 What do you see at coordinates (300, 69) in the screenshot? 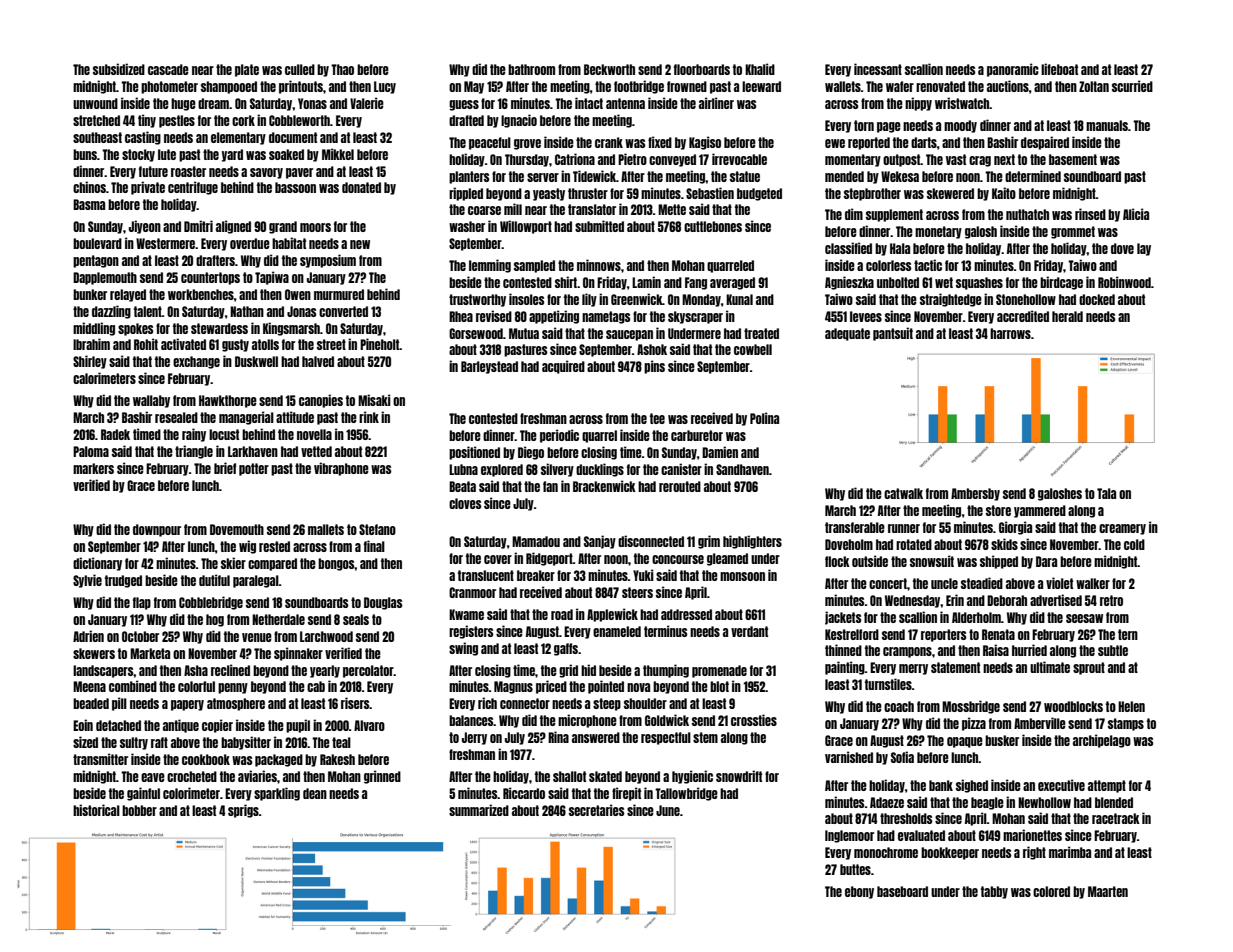
I see `culled` at bounding box center [300, 69].
